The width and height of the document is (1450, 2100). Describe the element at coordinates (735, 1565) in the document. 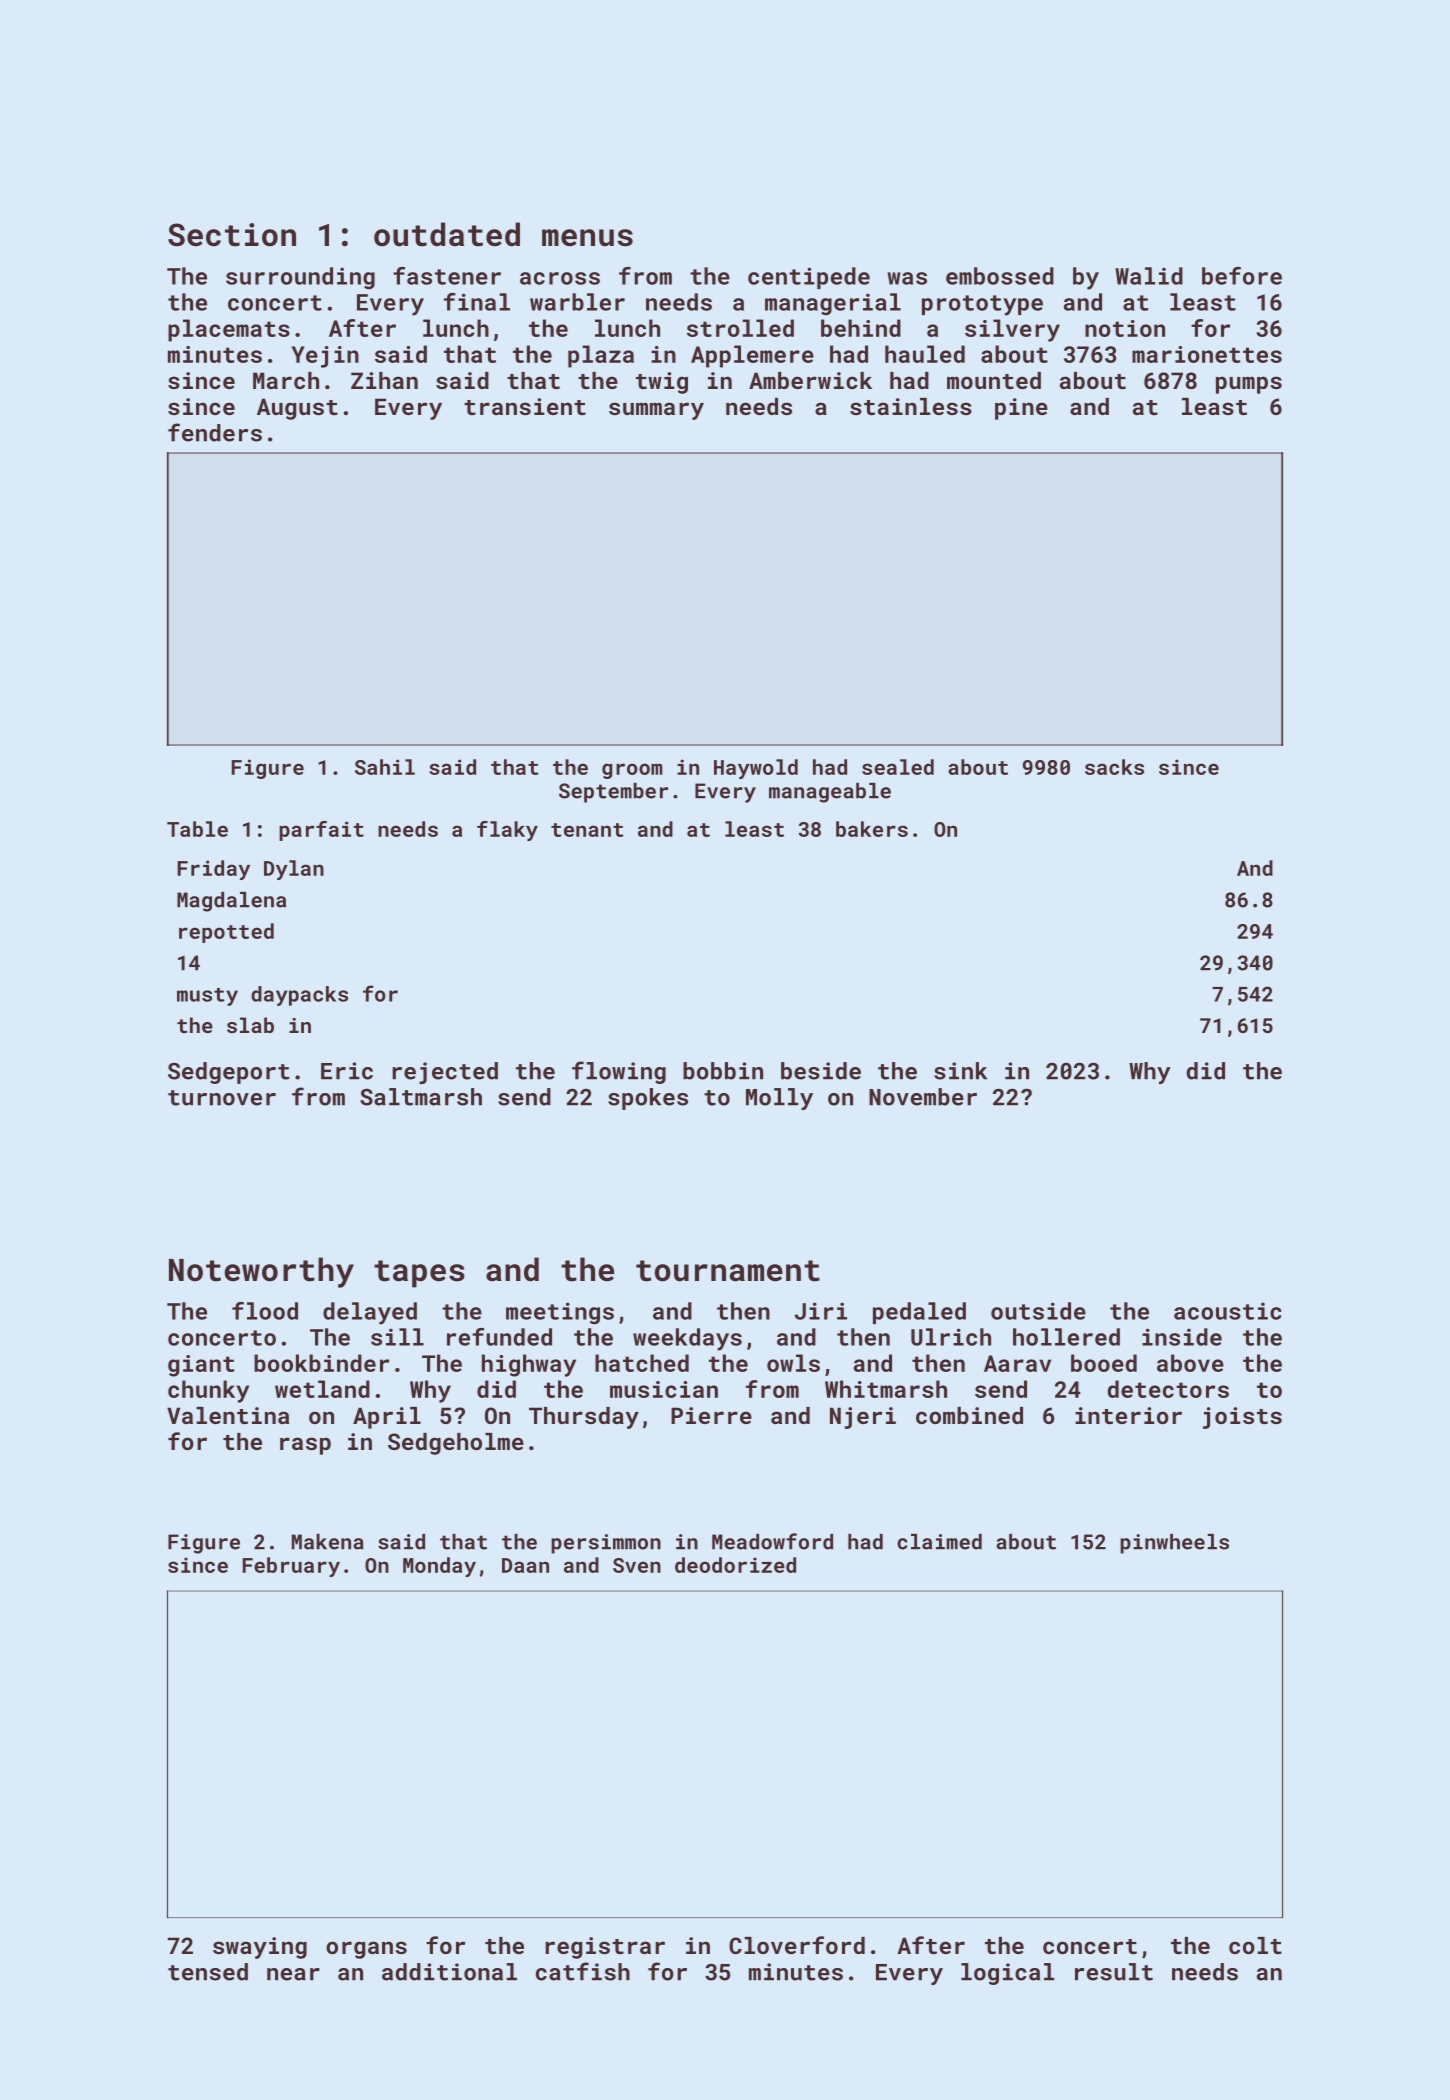

I see `deodorized` at that location.
